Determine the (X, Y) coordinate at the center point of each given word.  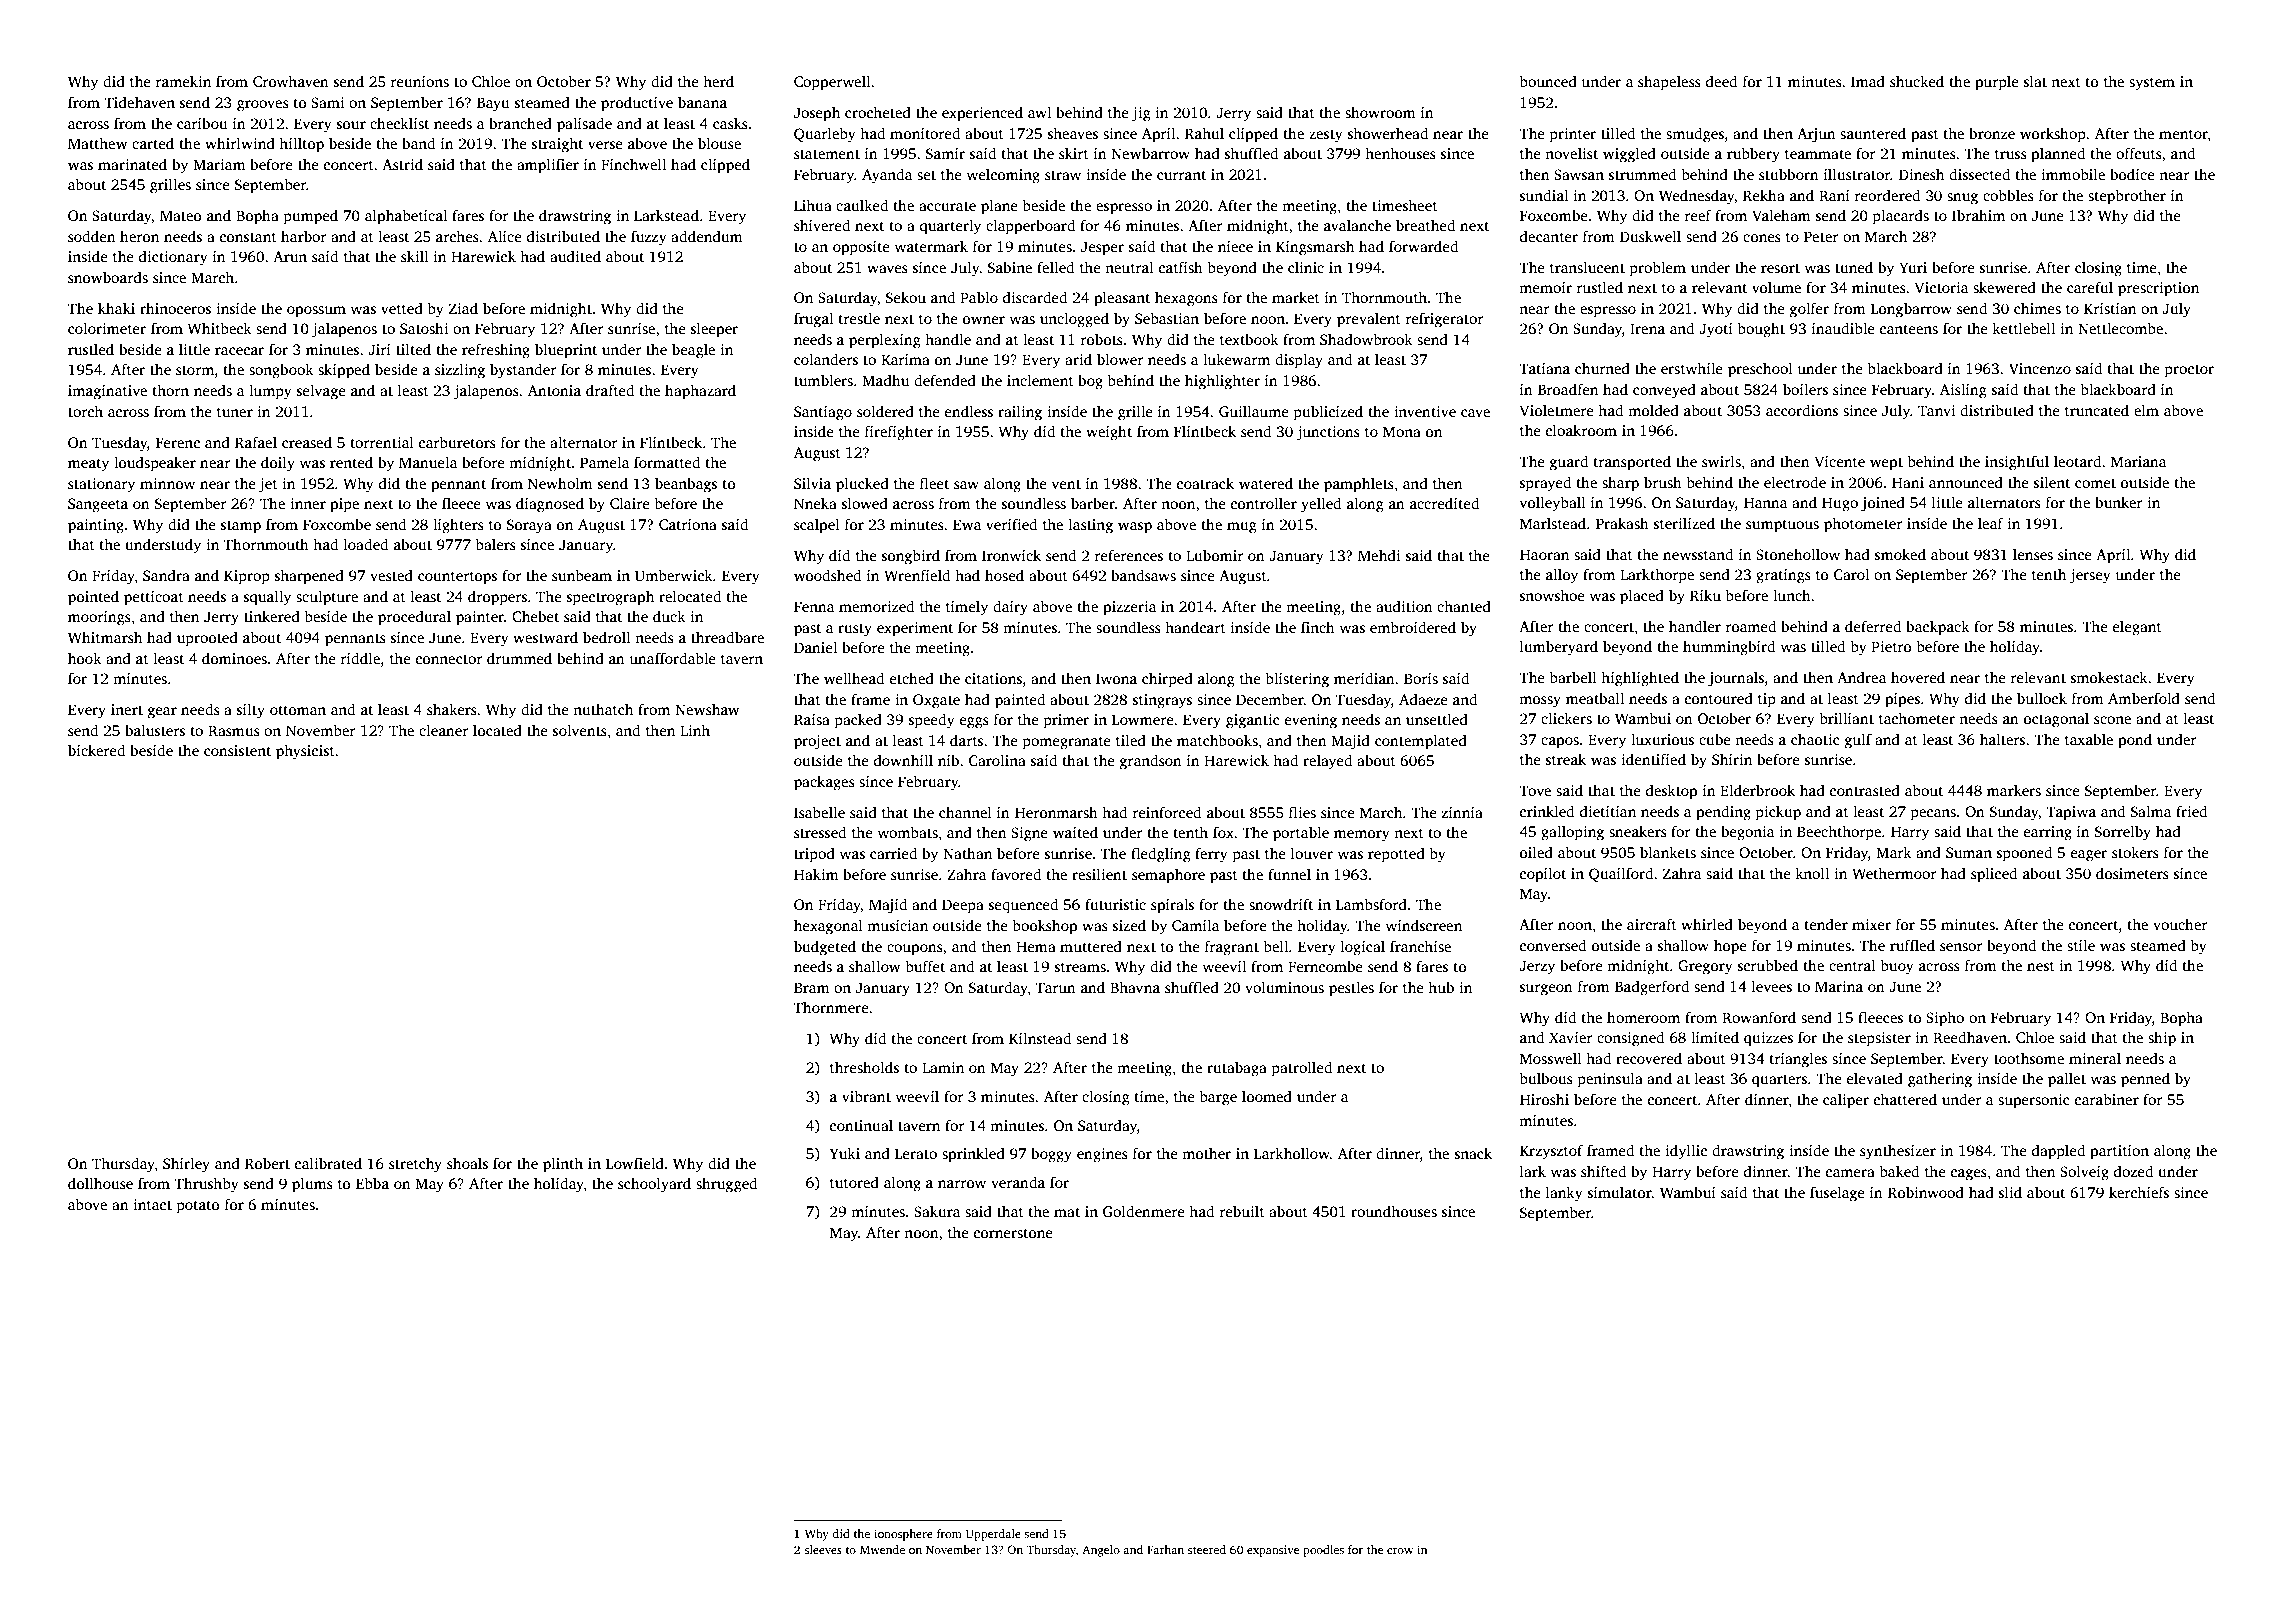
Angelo (1101, 1551)
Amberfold (2144, 698)
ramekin (183, 81)
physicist (305, 752)
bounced (1548, 81)
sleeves (823, 1549)
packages (824, 783)
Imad (1868, 81)
